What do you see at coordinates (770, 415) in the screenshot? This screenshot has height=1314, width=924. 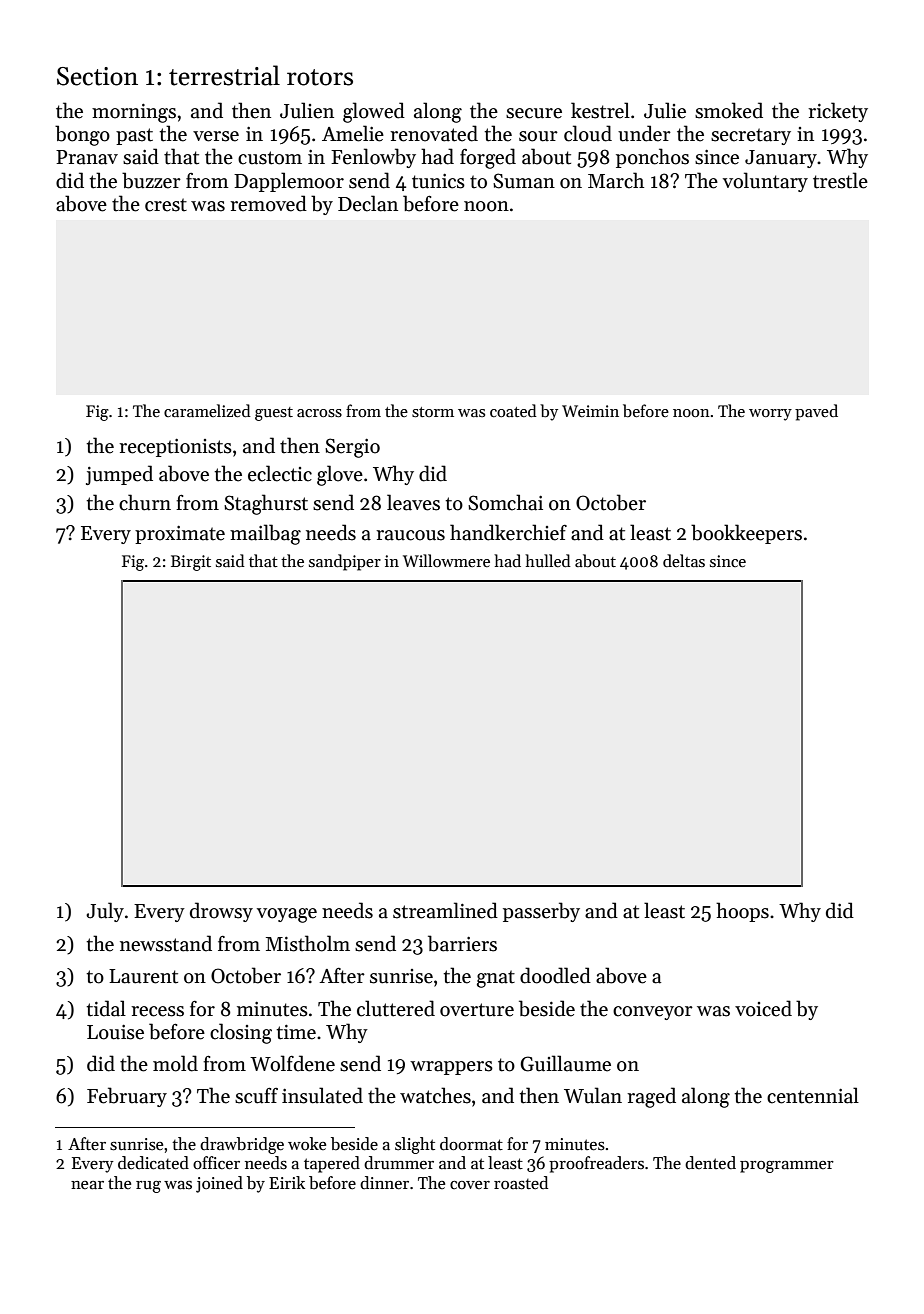 I see `worry` at bounding box center [770, 415].
